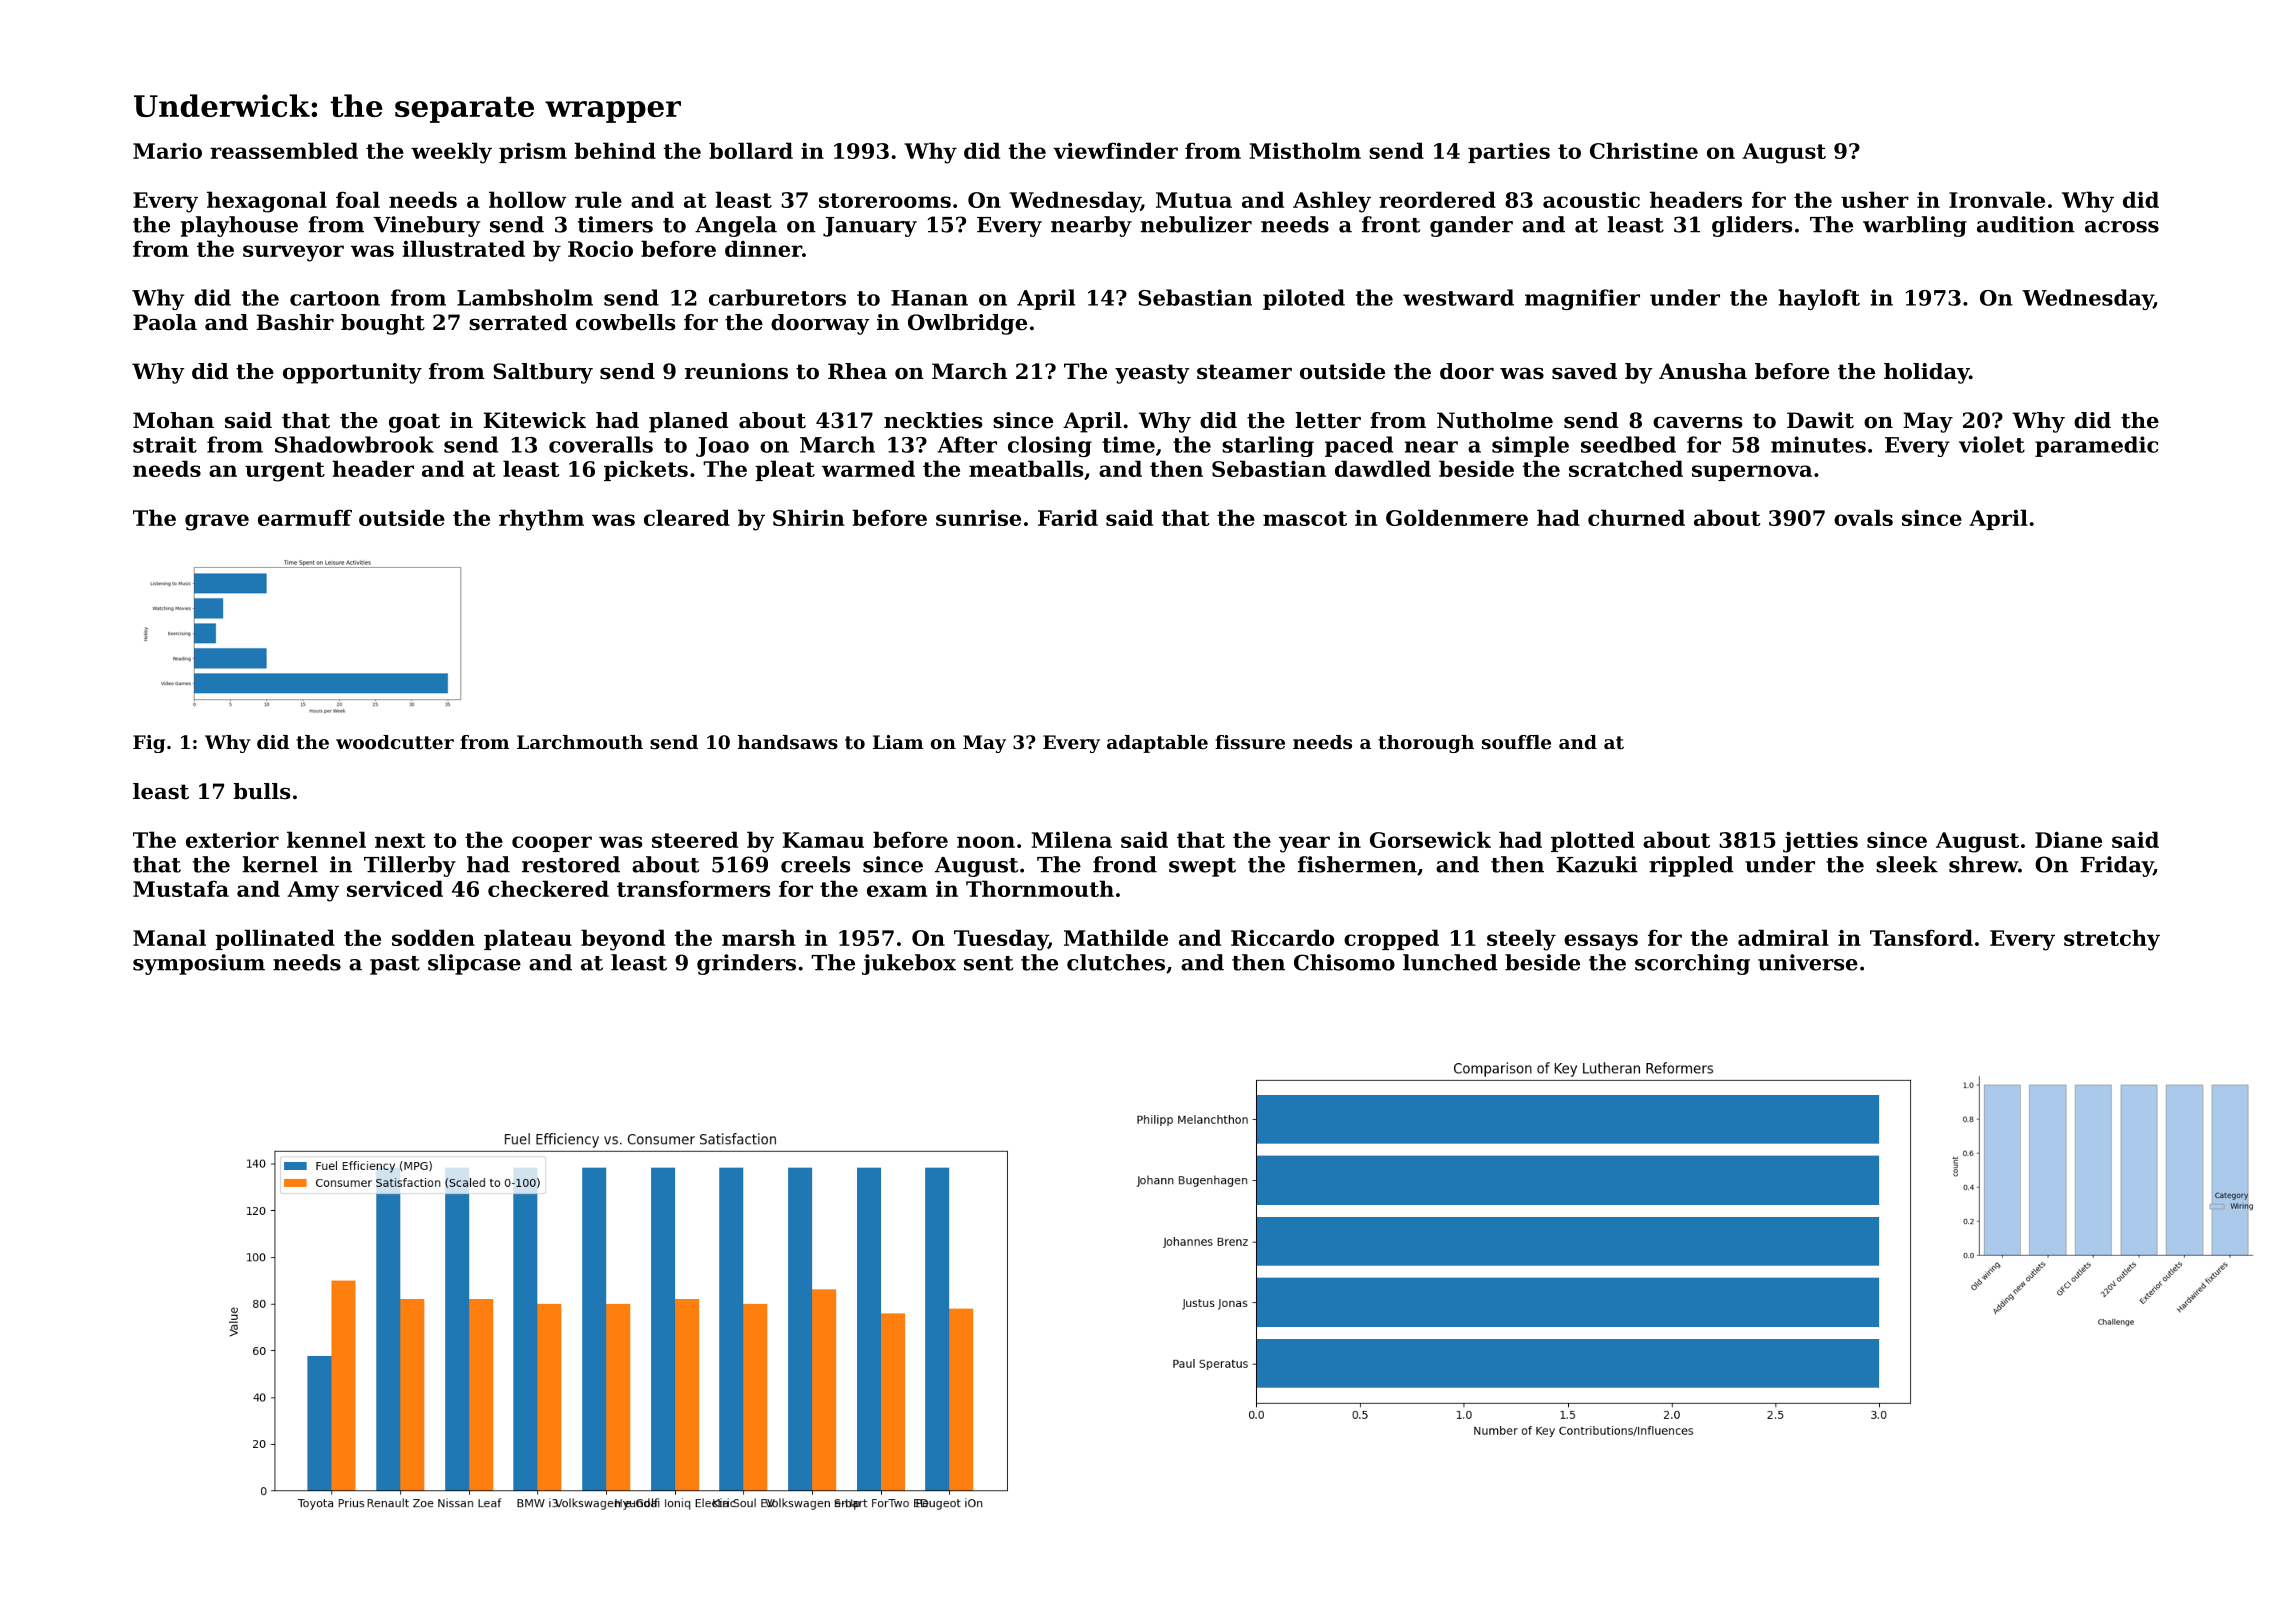 The width and height of the image is (2292, 1620). What do you see at coordinates (1863, 517) in the image?
I see `ovals` at bounding box center [1863, 517].
